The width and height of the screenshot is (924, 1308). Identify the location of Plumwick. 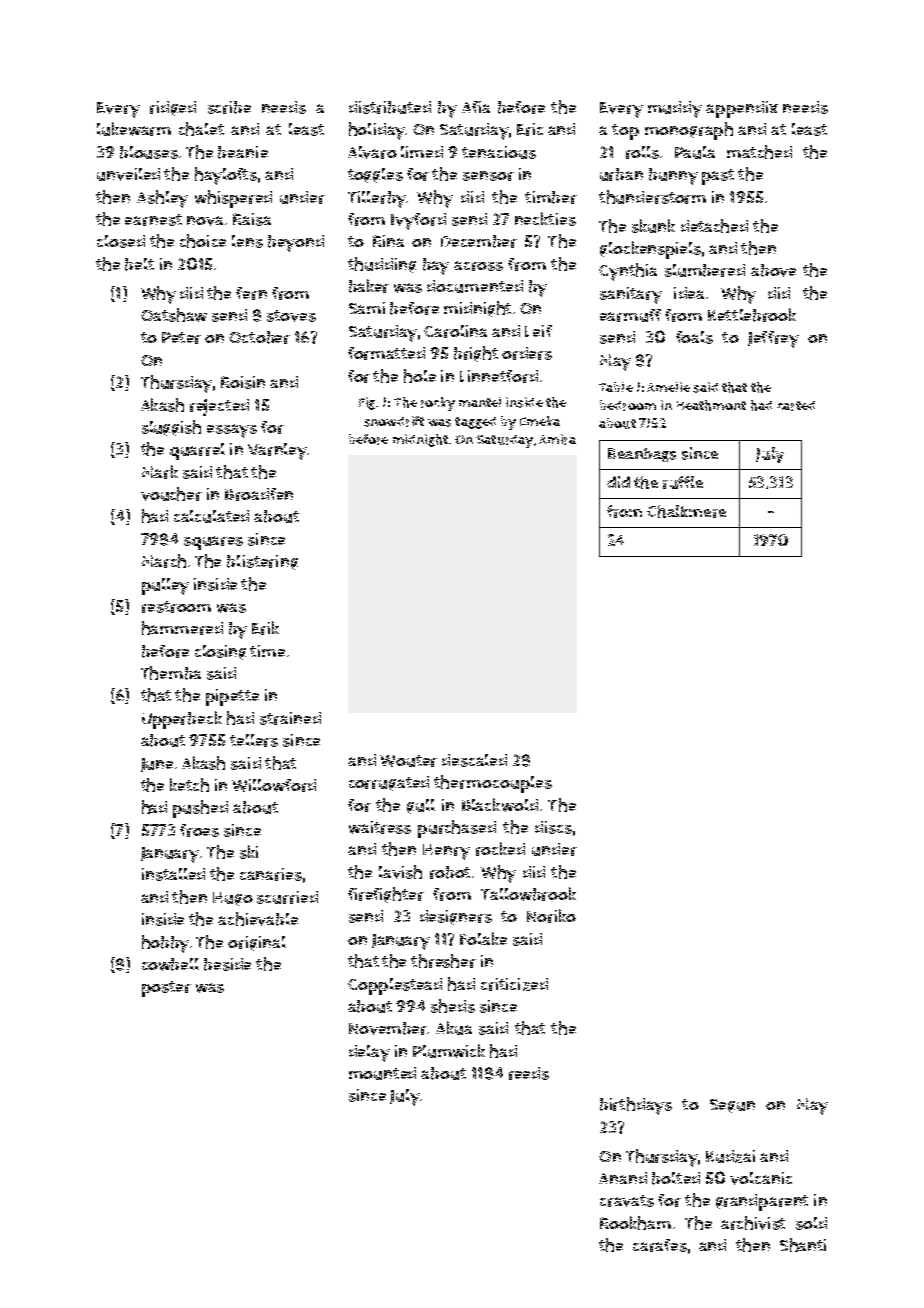
(449, 1051).
